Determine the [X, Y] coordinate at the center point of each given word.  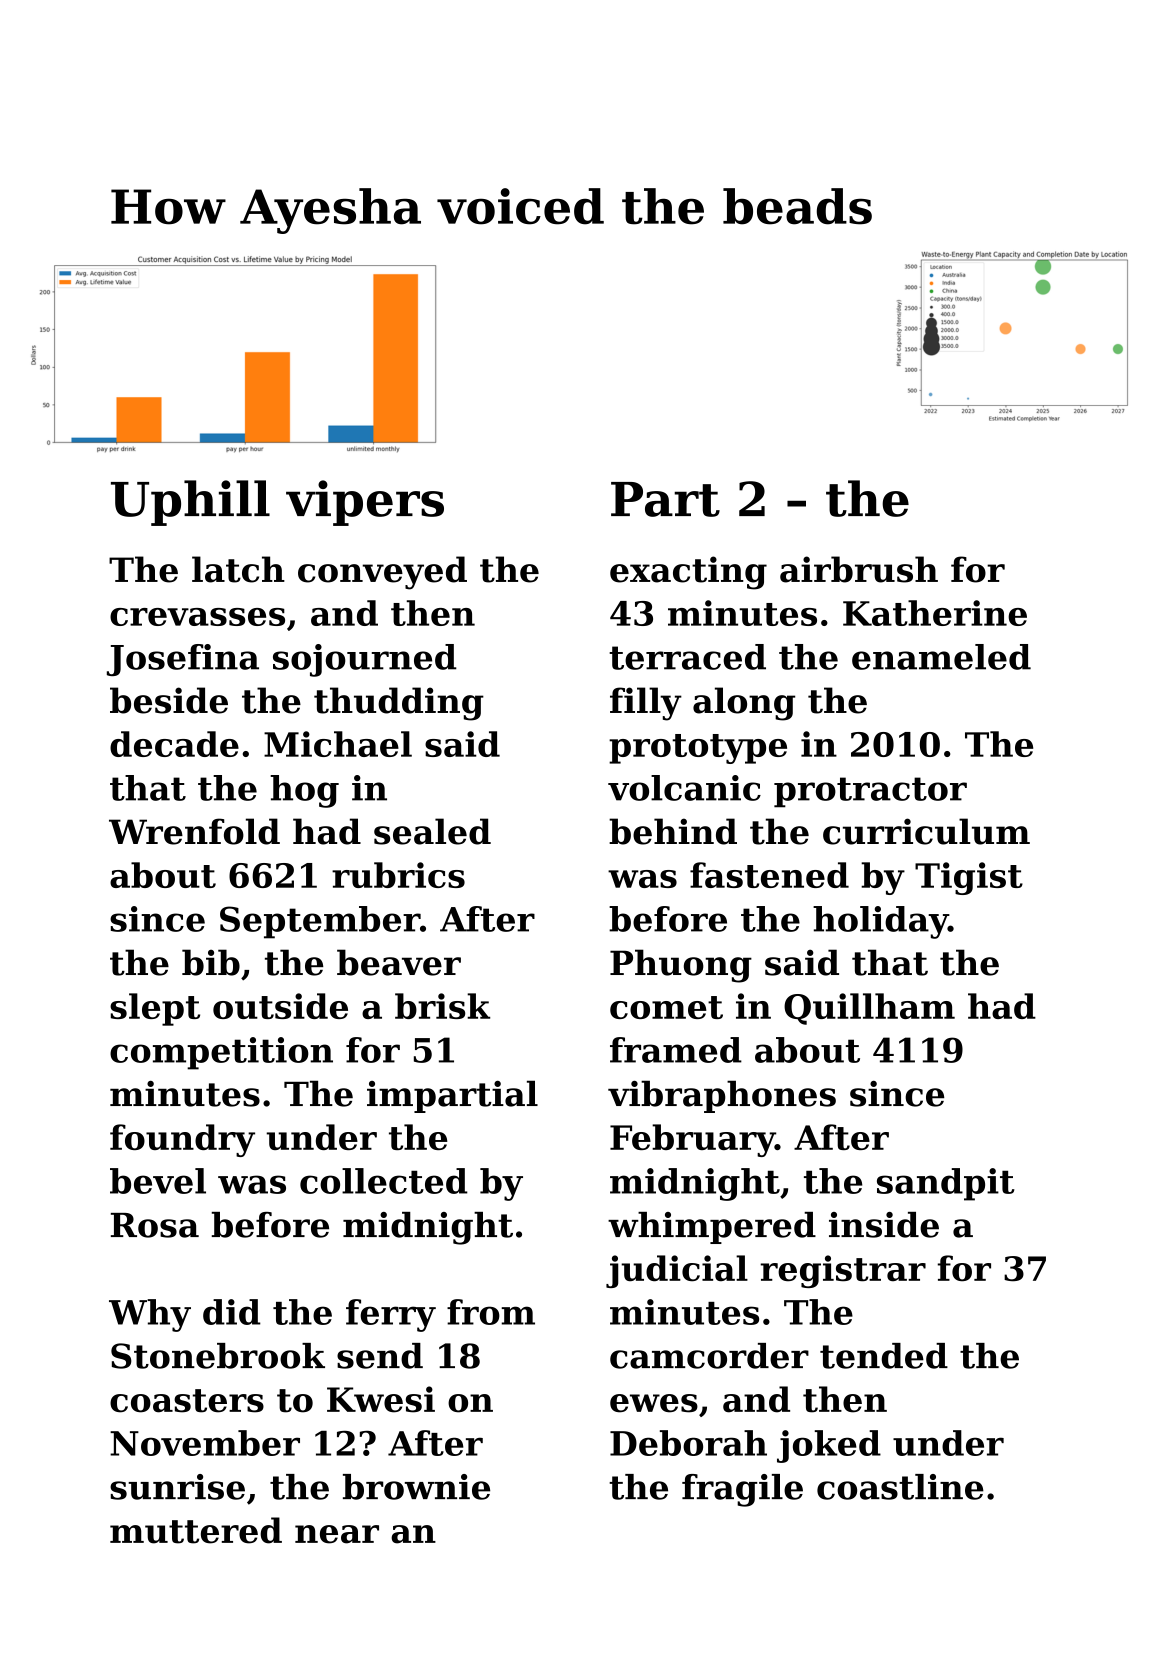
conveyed [382, 573]
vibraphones [722, 1096]
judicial [677, 1271]
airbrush [859, 569]
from [491, 1312]
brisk [442, 1006]
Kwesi [381, 1399]
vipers [365, 503]
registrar [843, 1271]
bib [211, 962]
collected [384, 1181]
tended [884, 1356]
